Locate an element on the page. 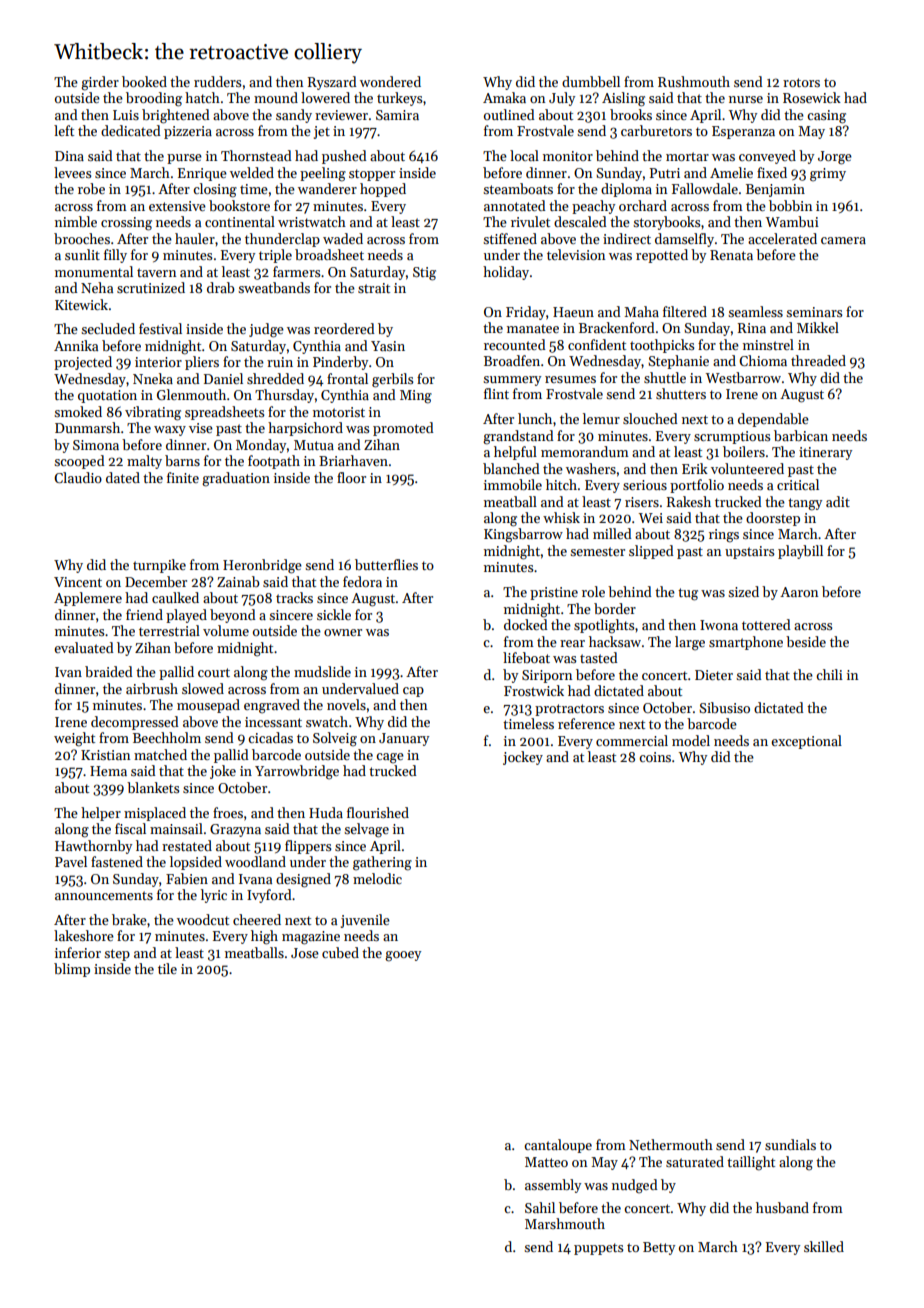  blimp is located at coordinates (72, 970).
